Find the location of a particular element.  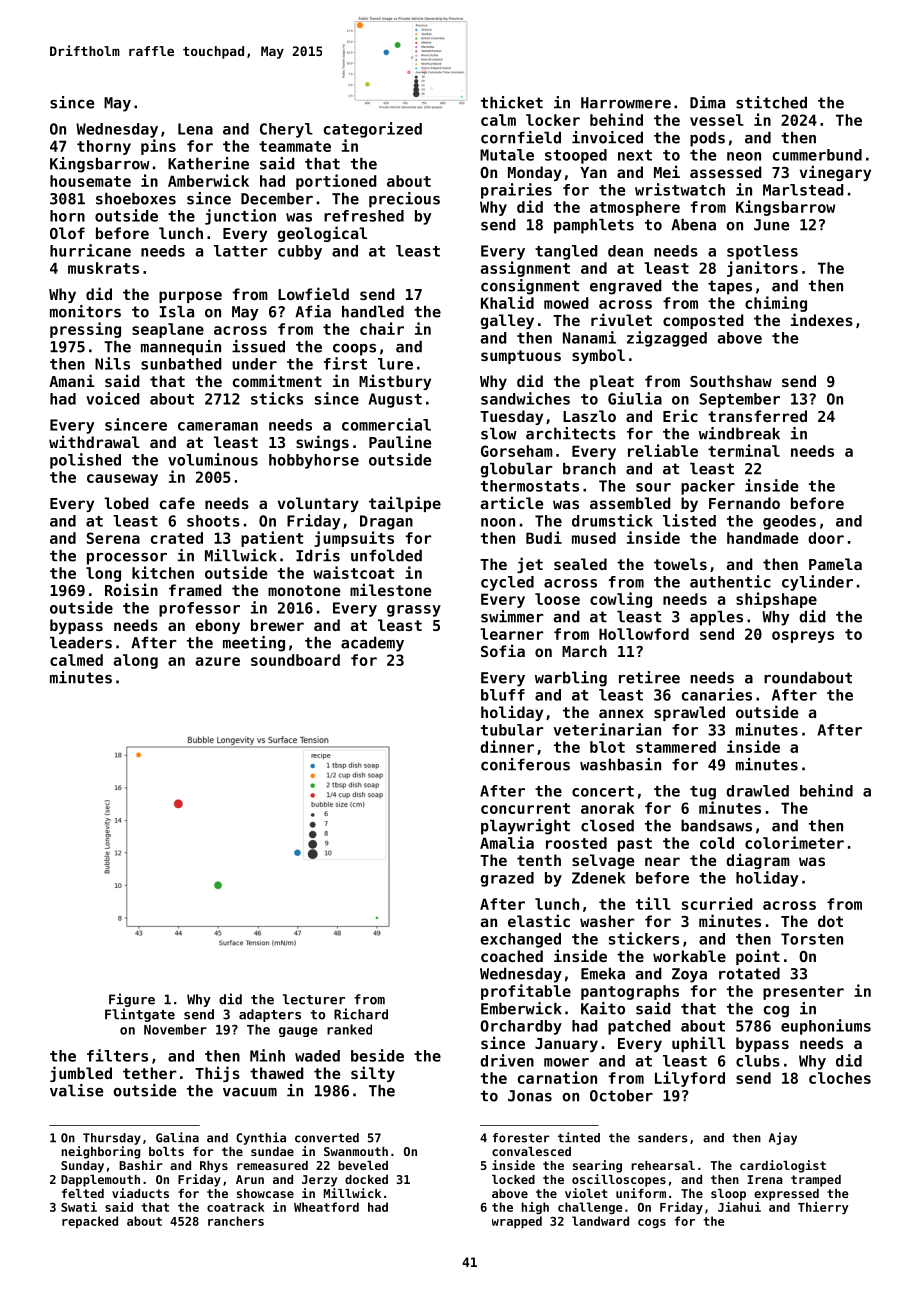

swings is located at coordinates (322, 443).
